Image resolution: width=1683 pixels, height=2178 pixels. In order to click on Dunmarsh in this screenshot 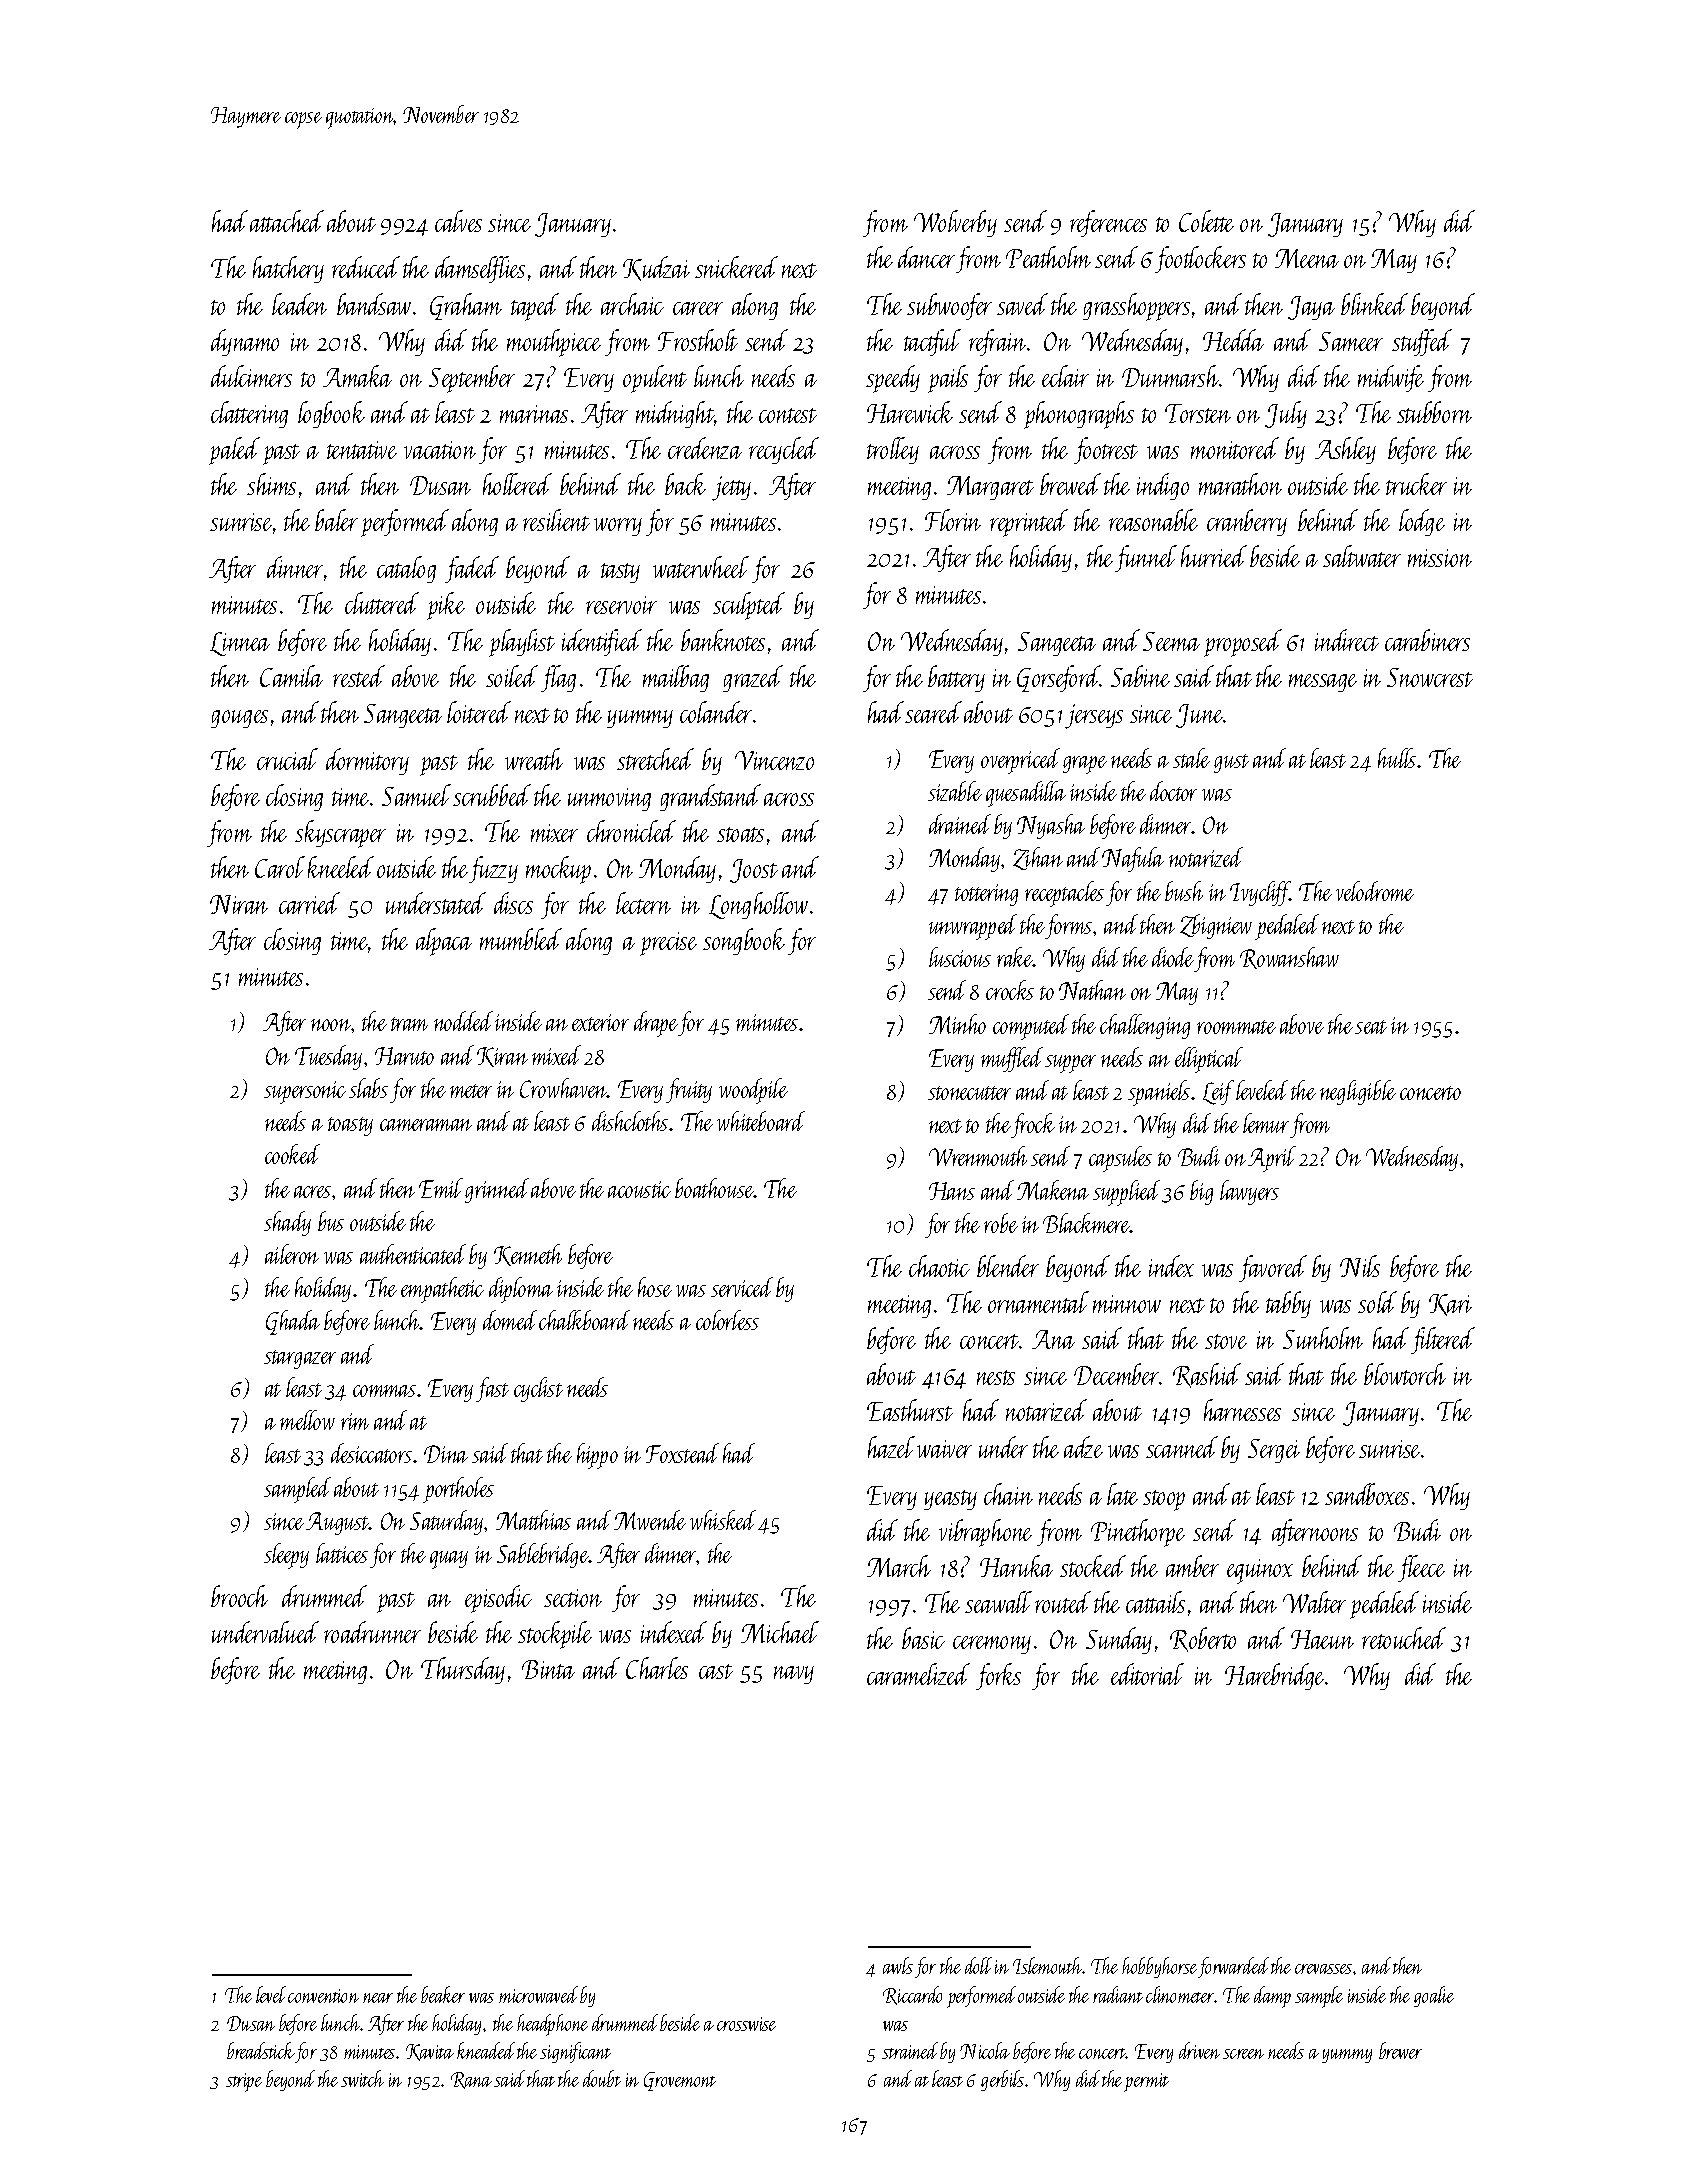, I will do `click(1170, 376)`.
